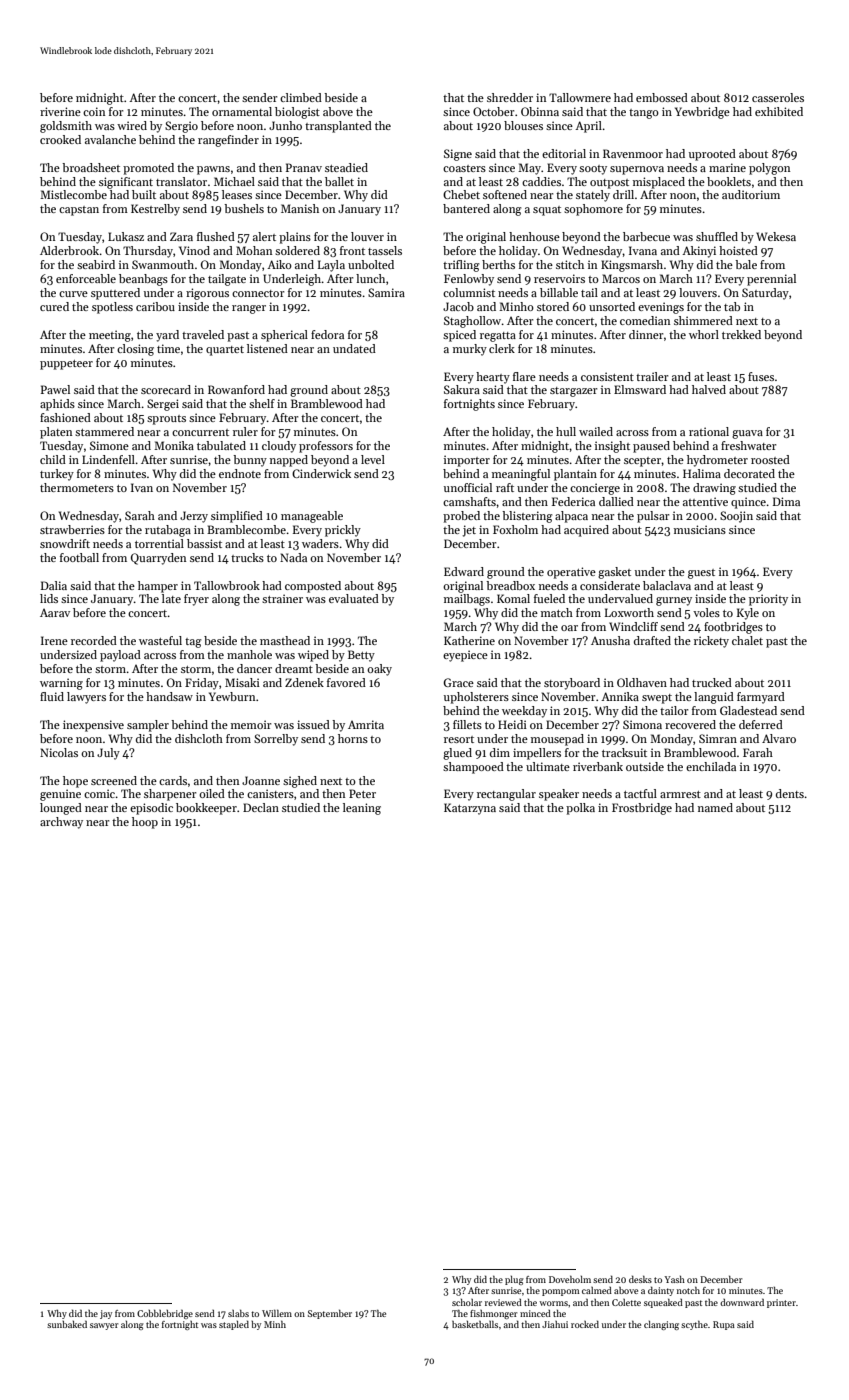  I want to click on weekday, so click(524, 712).
